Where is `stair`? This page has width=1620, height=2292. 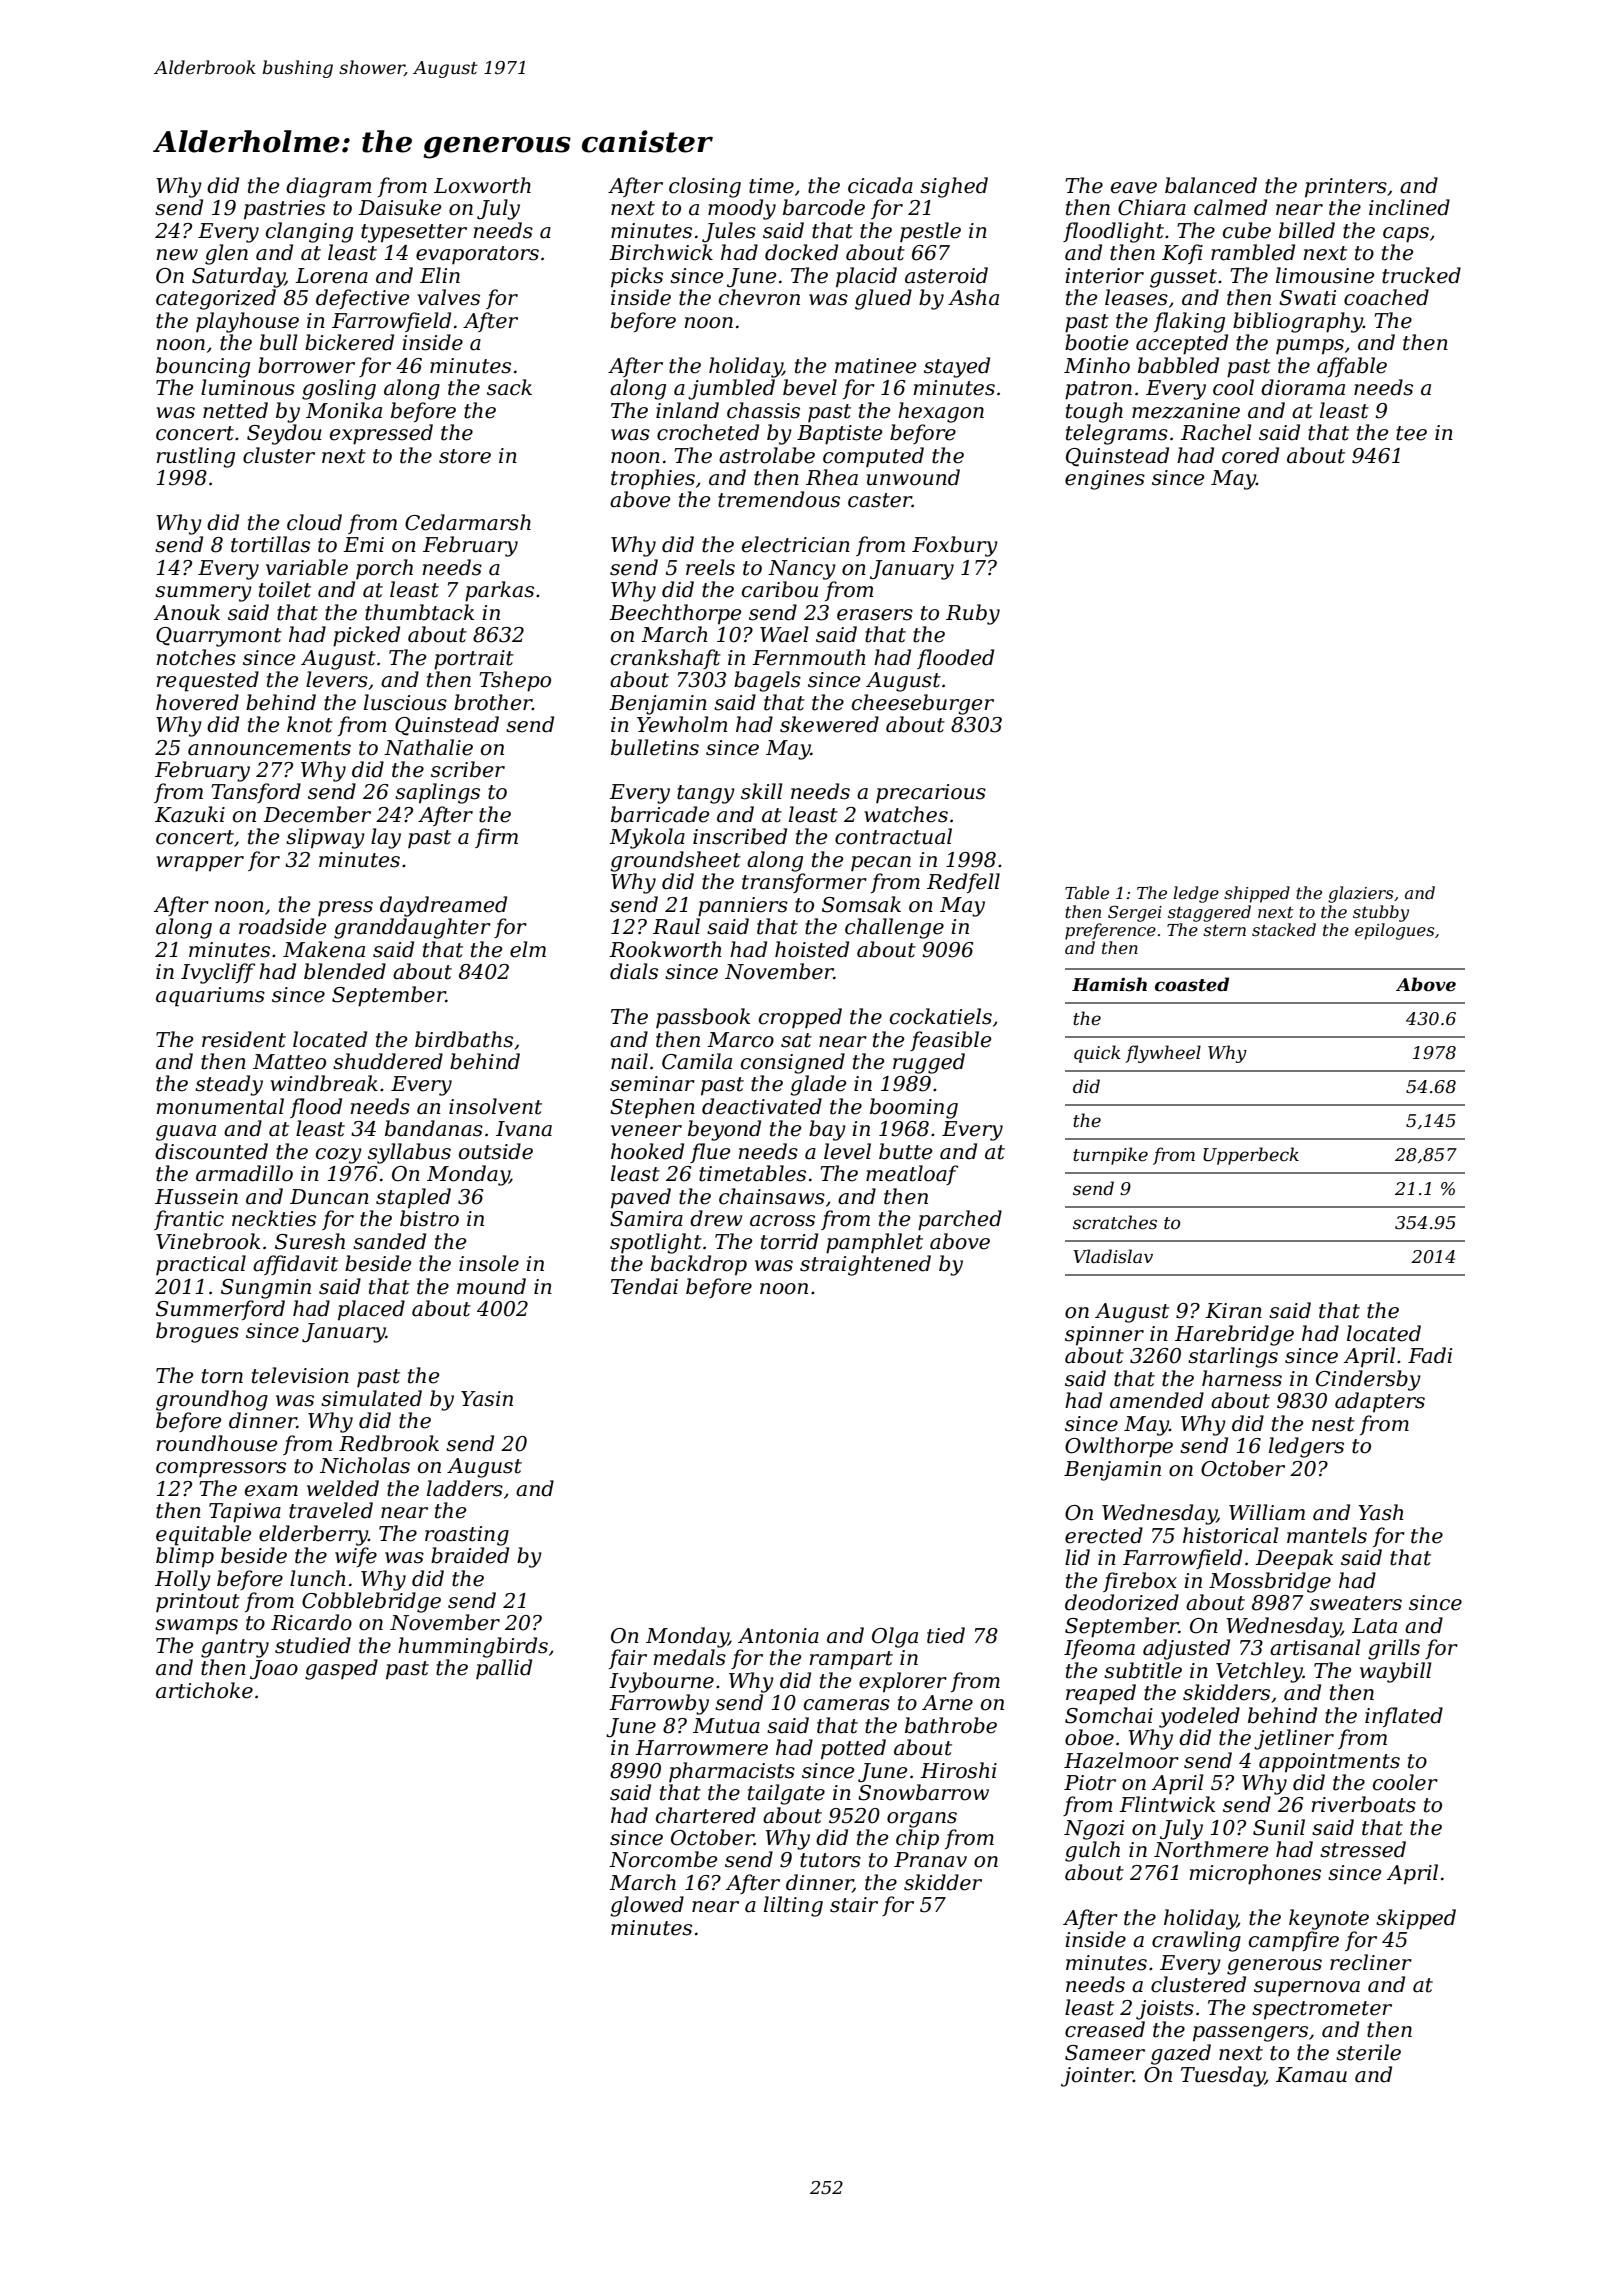 stair is located at coordinates (854, 1905).
